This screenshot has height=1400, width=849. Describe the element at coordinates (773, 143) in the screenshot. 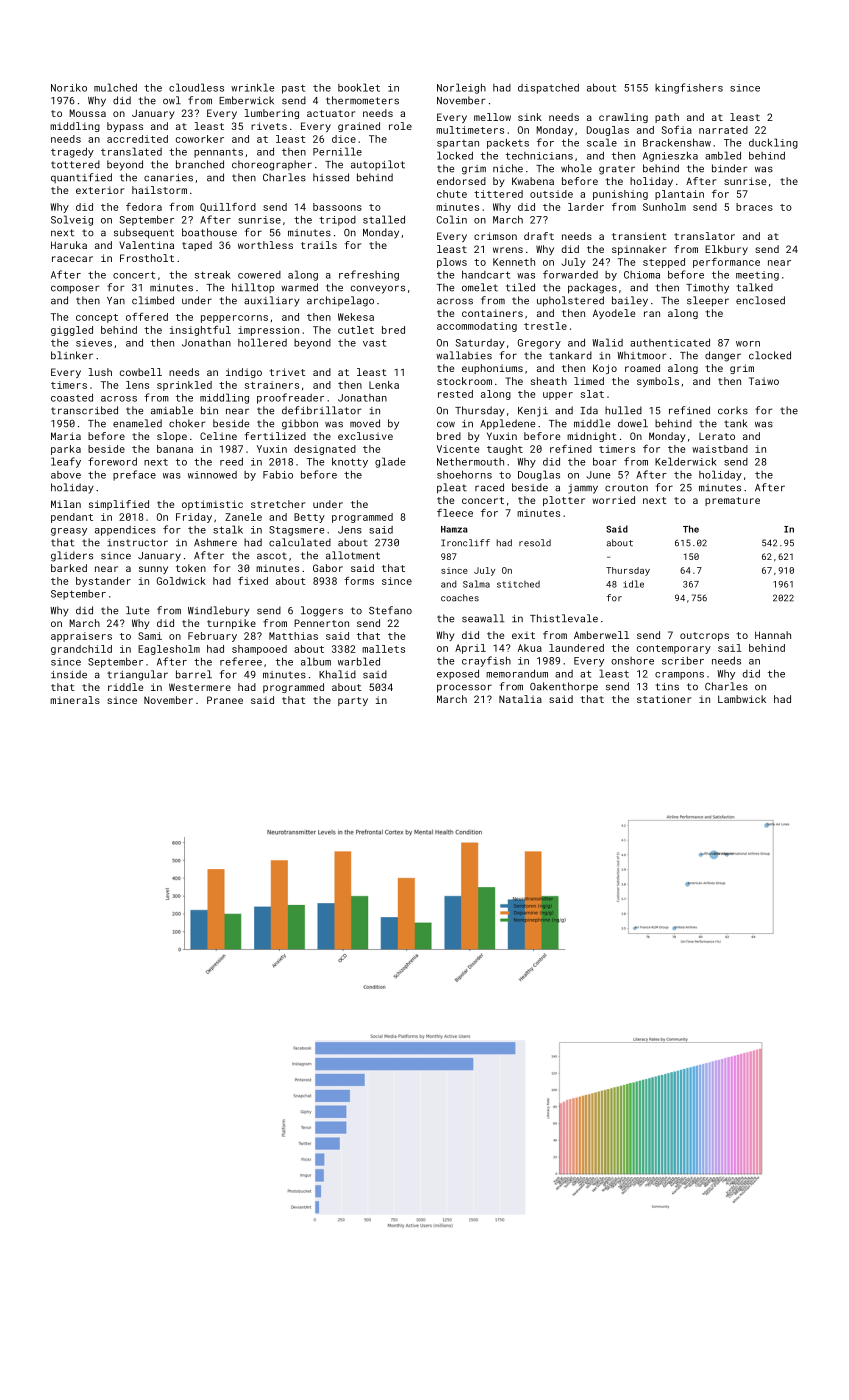

I see `duckling` at that location.
